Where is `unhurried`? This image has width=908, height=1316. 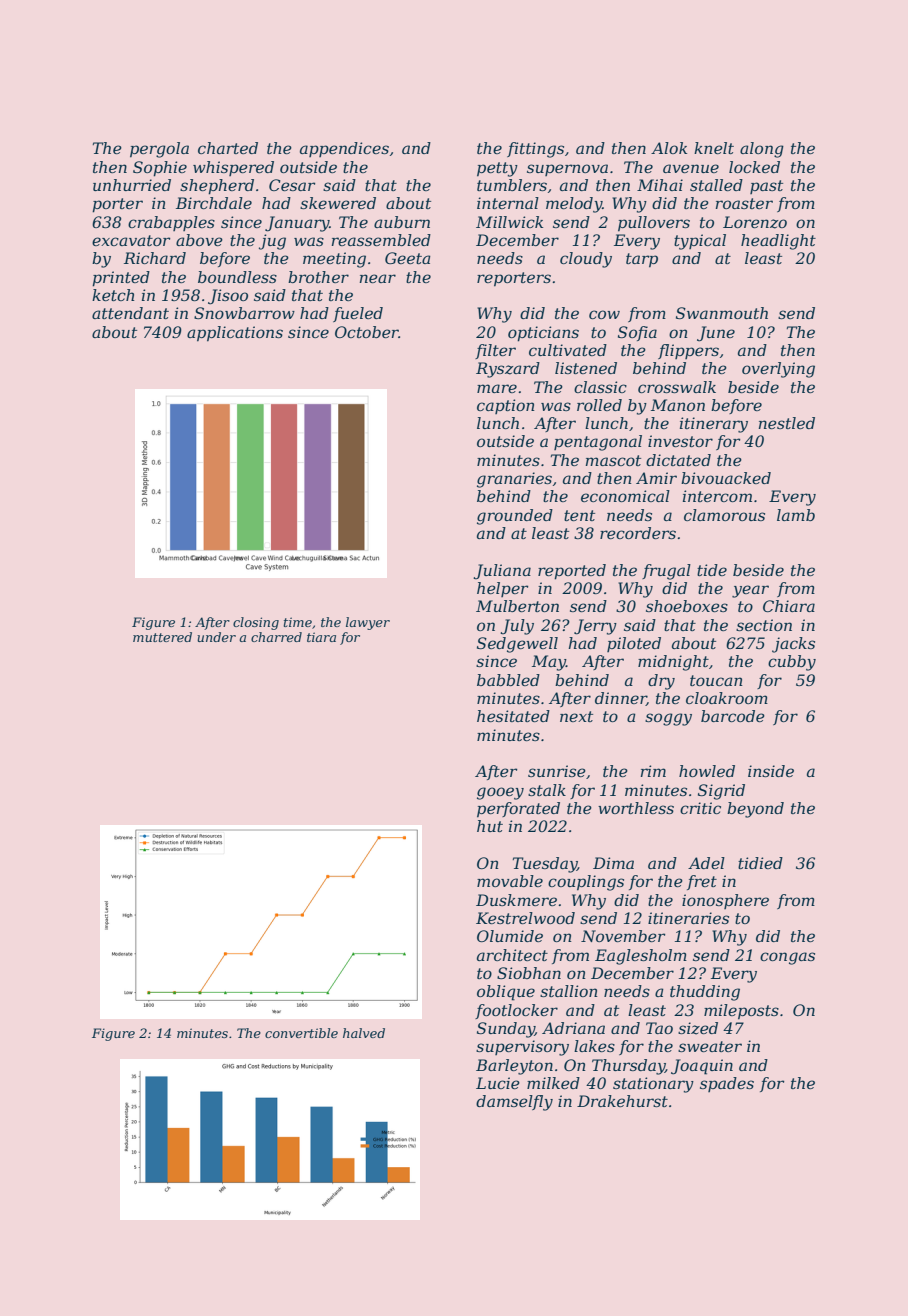
unhurried is located at coordinates (132, 185).
